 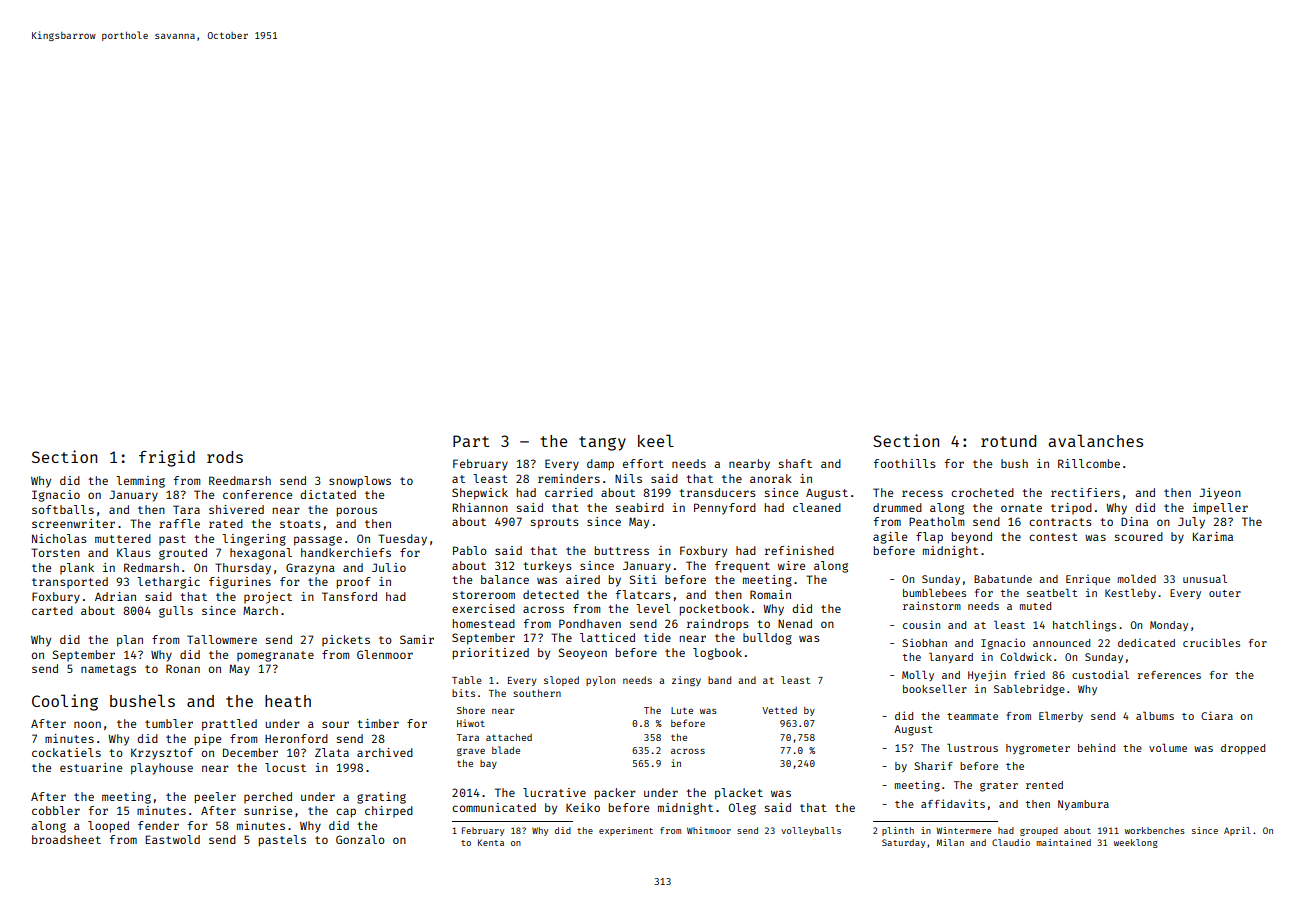 I want to click on Adrian, so click(x=115, y=596).
